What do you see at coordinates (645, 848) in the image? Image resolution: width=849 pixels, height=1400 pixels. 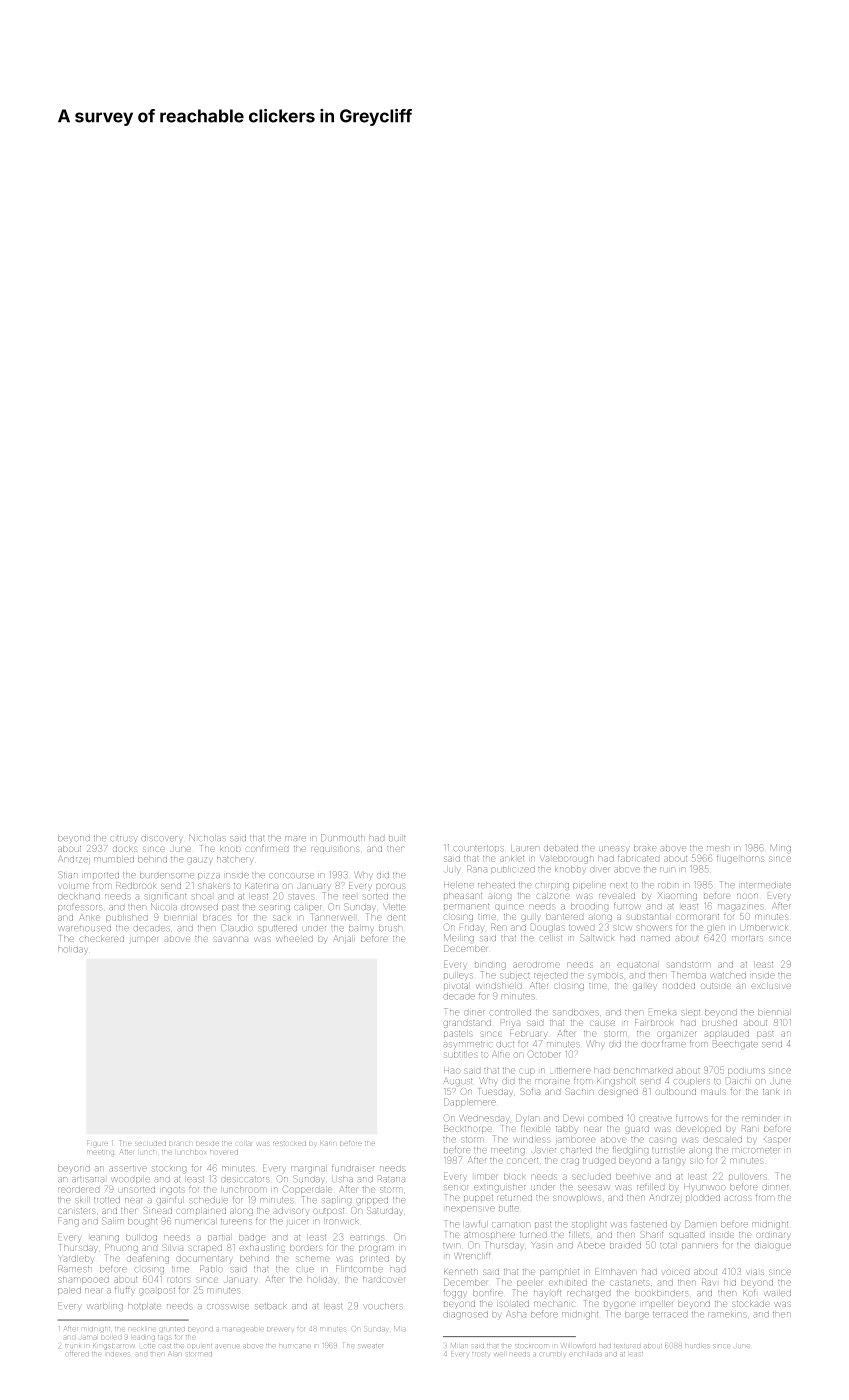 I see `brake` at bounding box center [645, 848].
